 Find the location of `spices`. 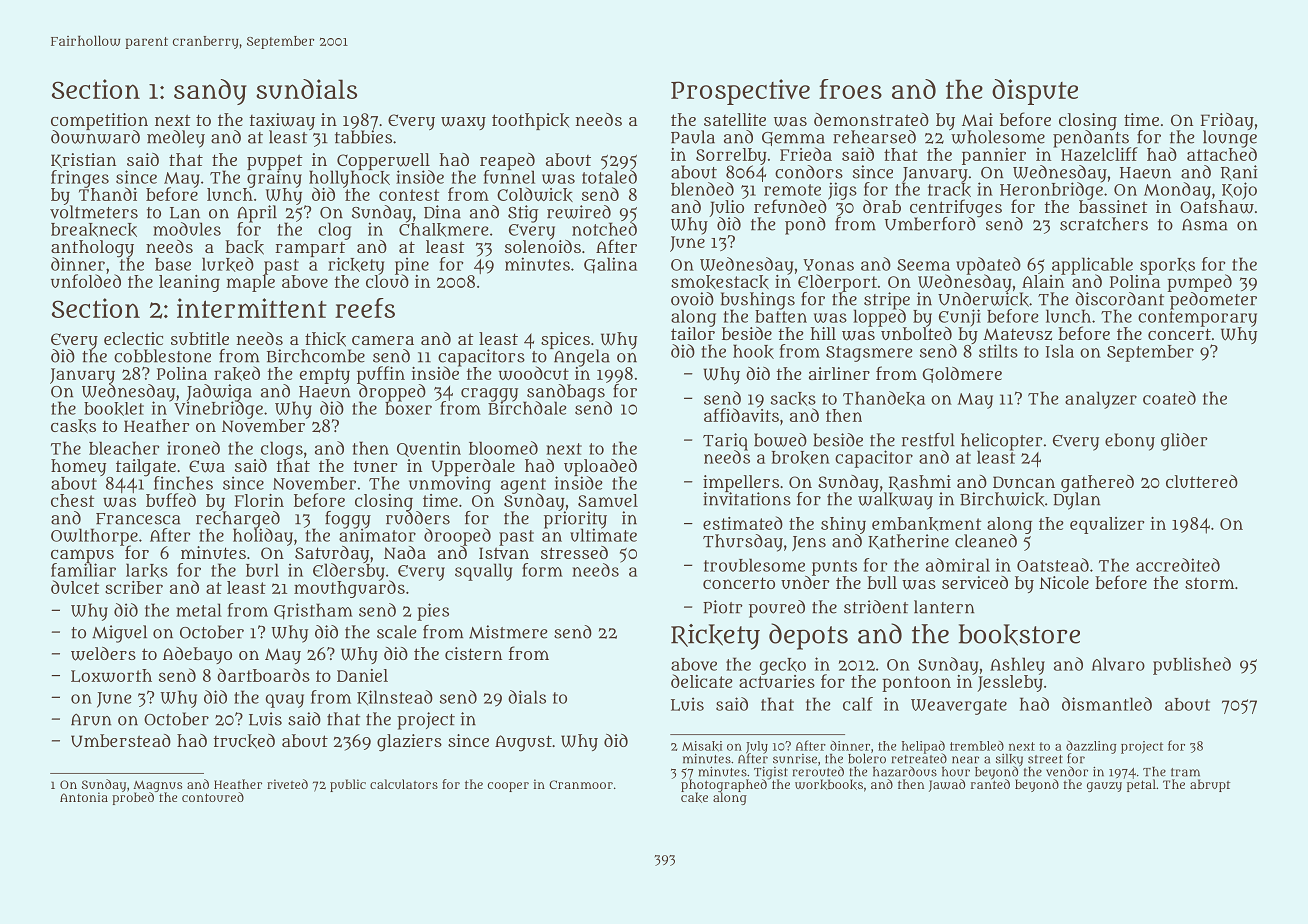

spices is located at coordinates (565, 340).
